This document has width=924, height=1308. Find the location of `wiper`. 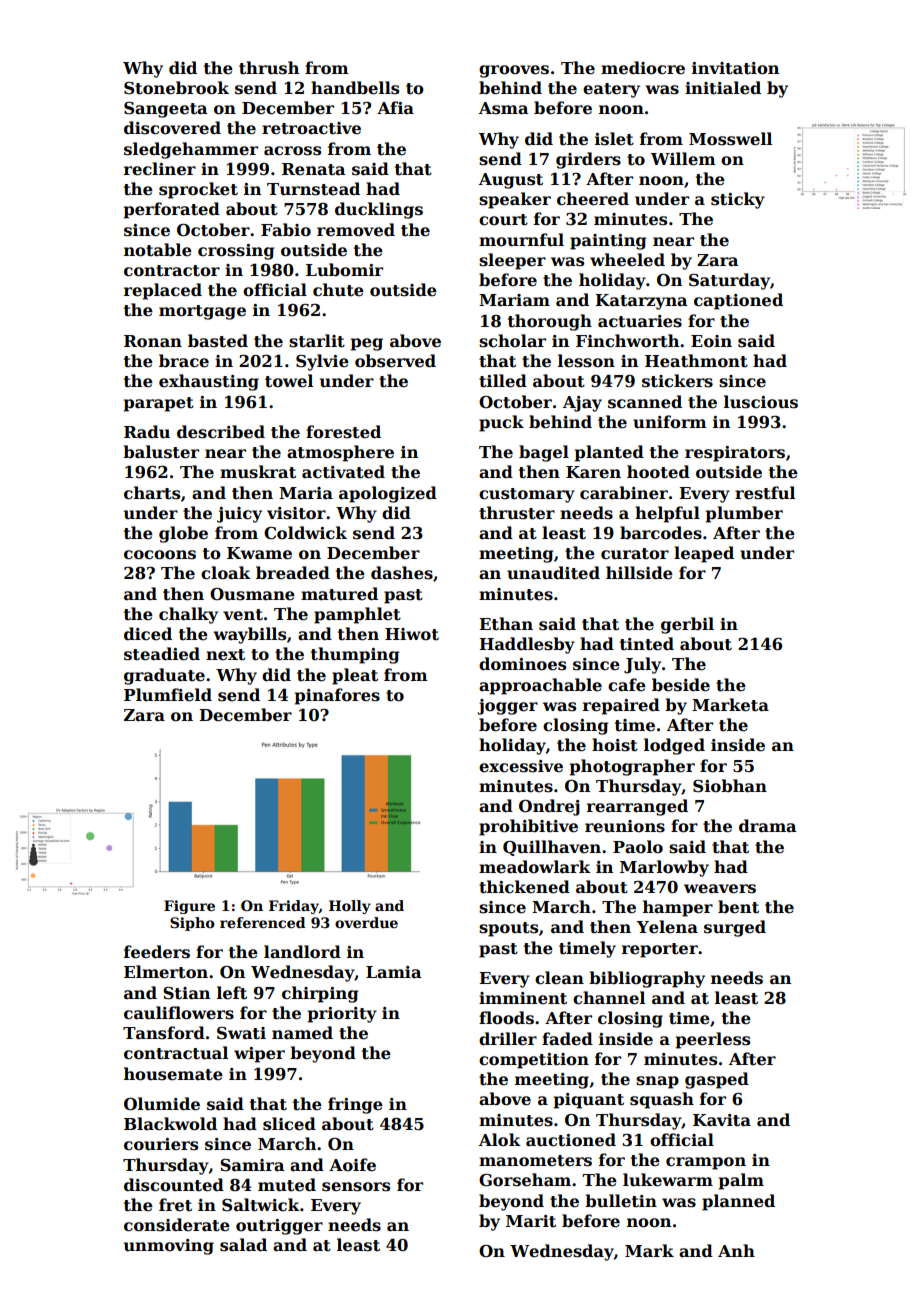

wiper is located at coordinates (259, 1055).
